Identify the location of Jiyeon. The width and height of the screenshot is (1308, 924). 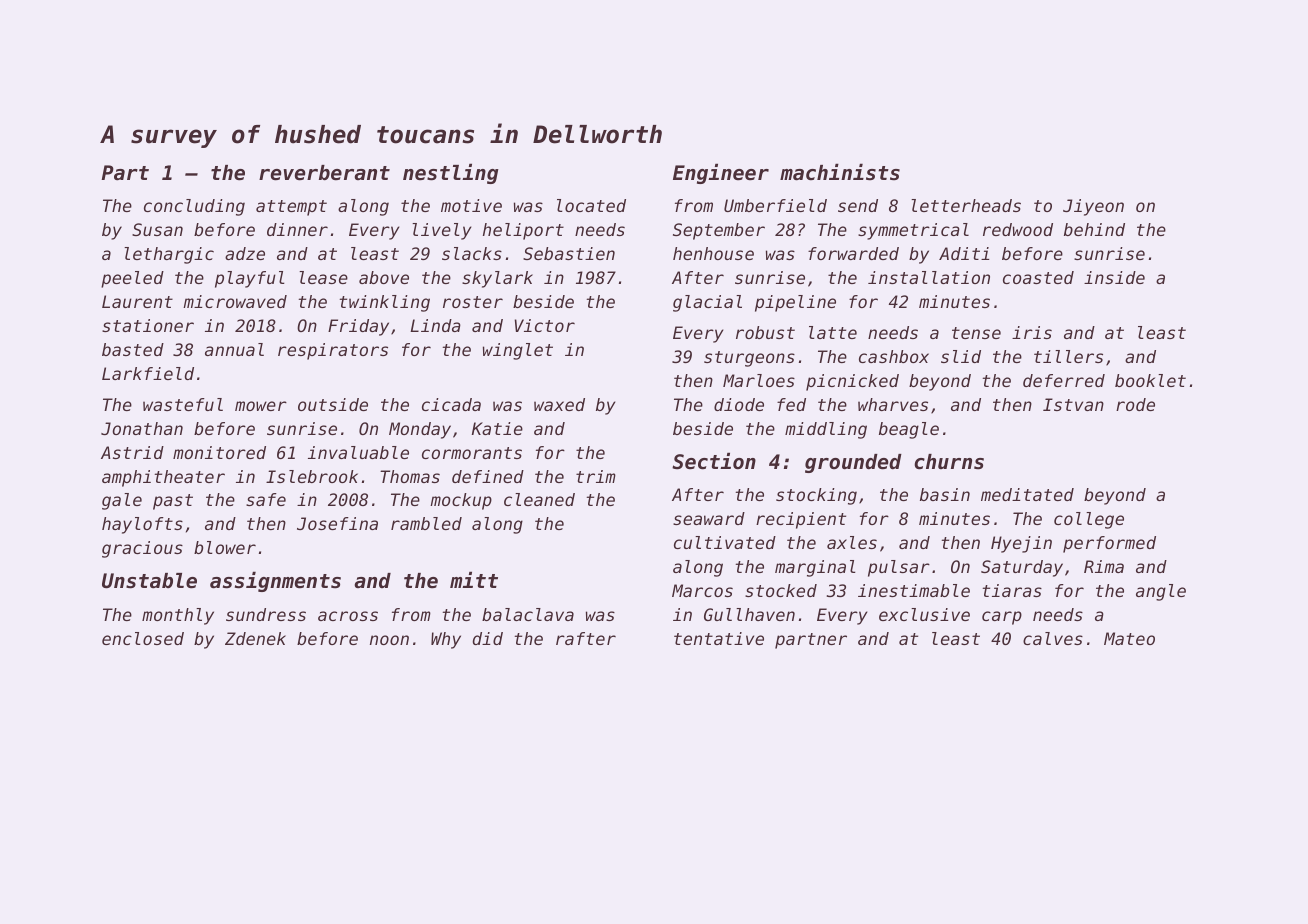
(1093, 207).
